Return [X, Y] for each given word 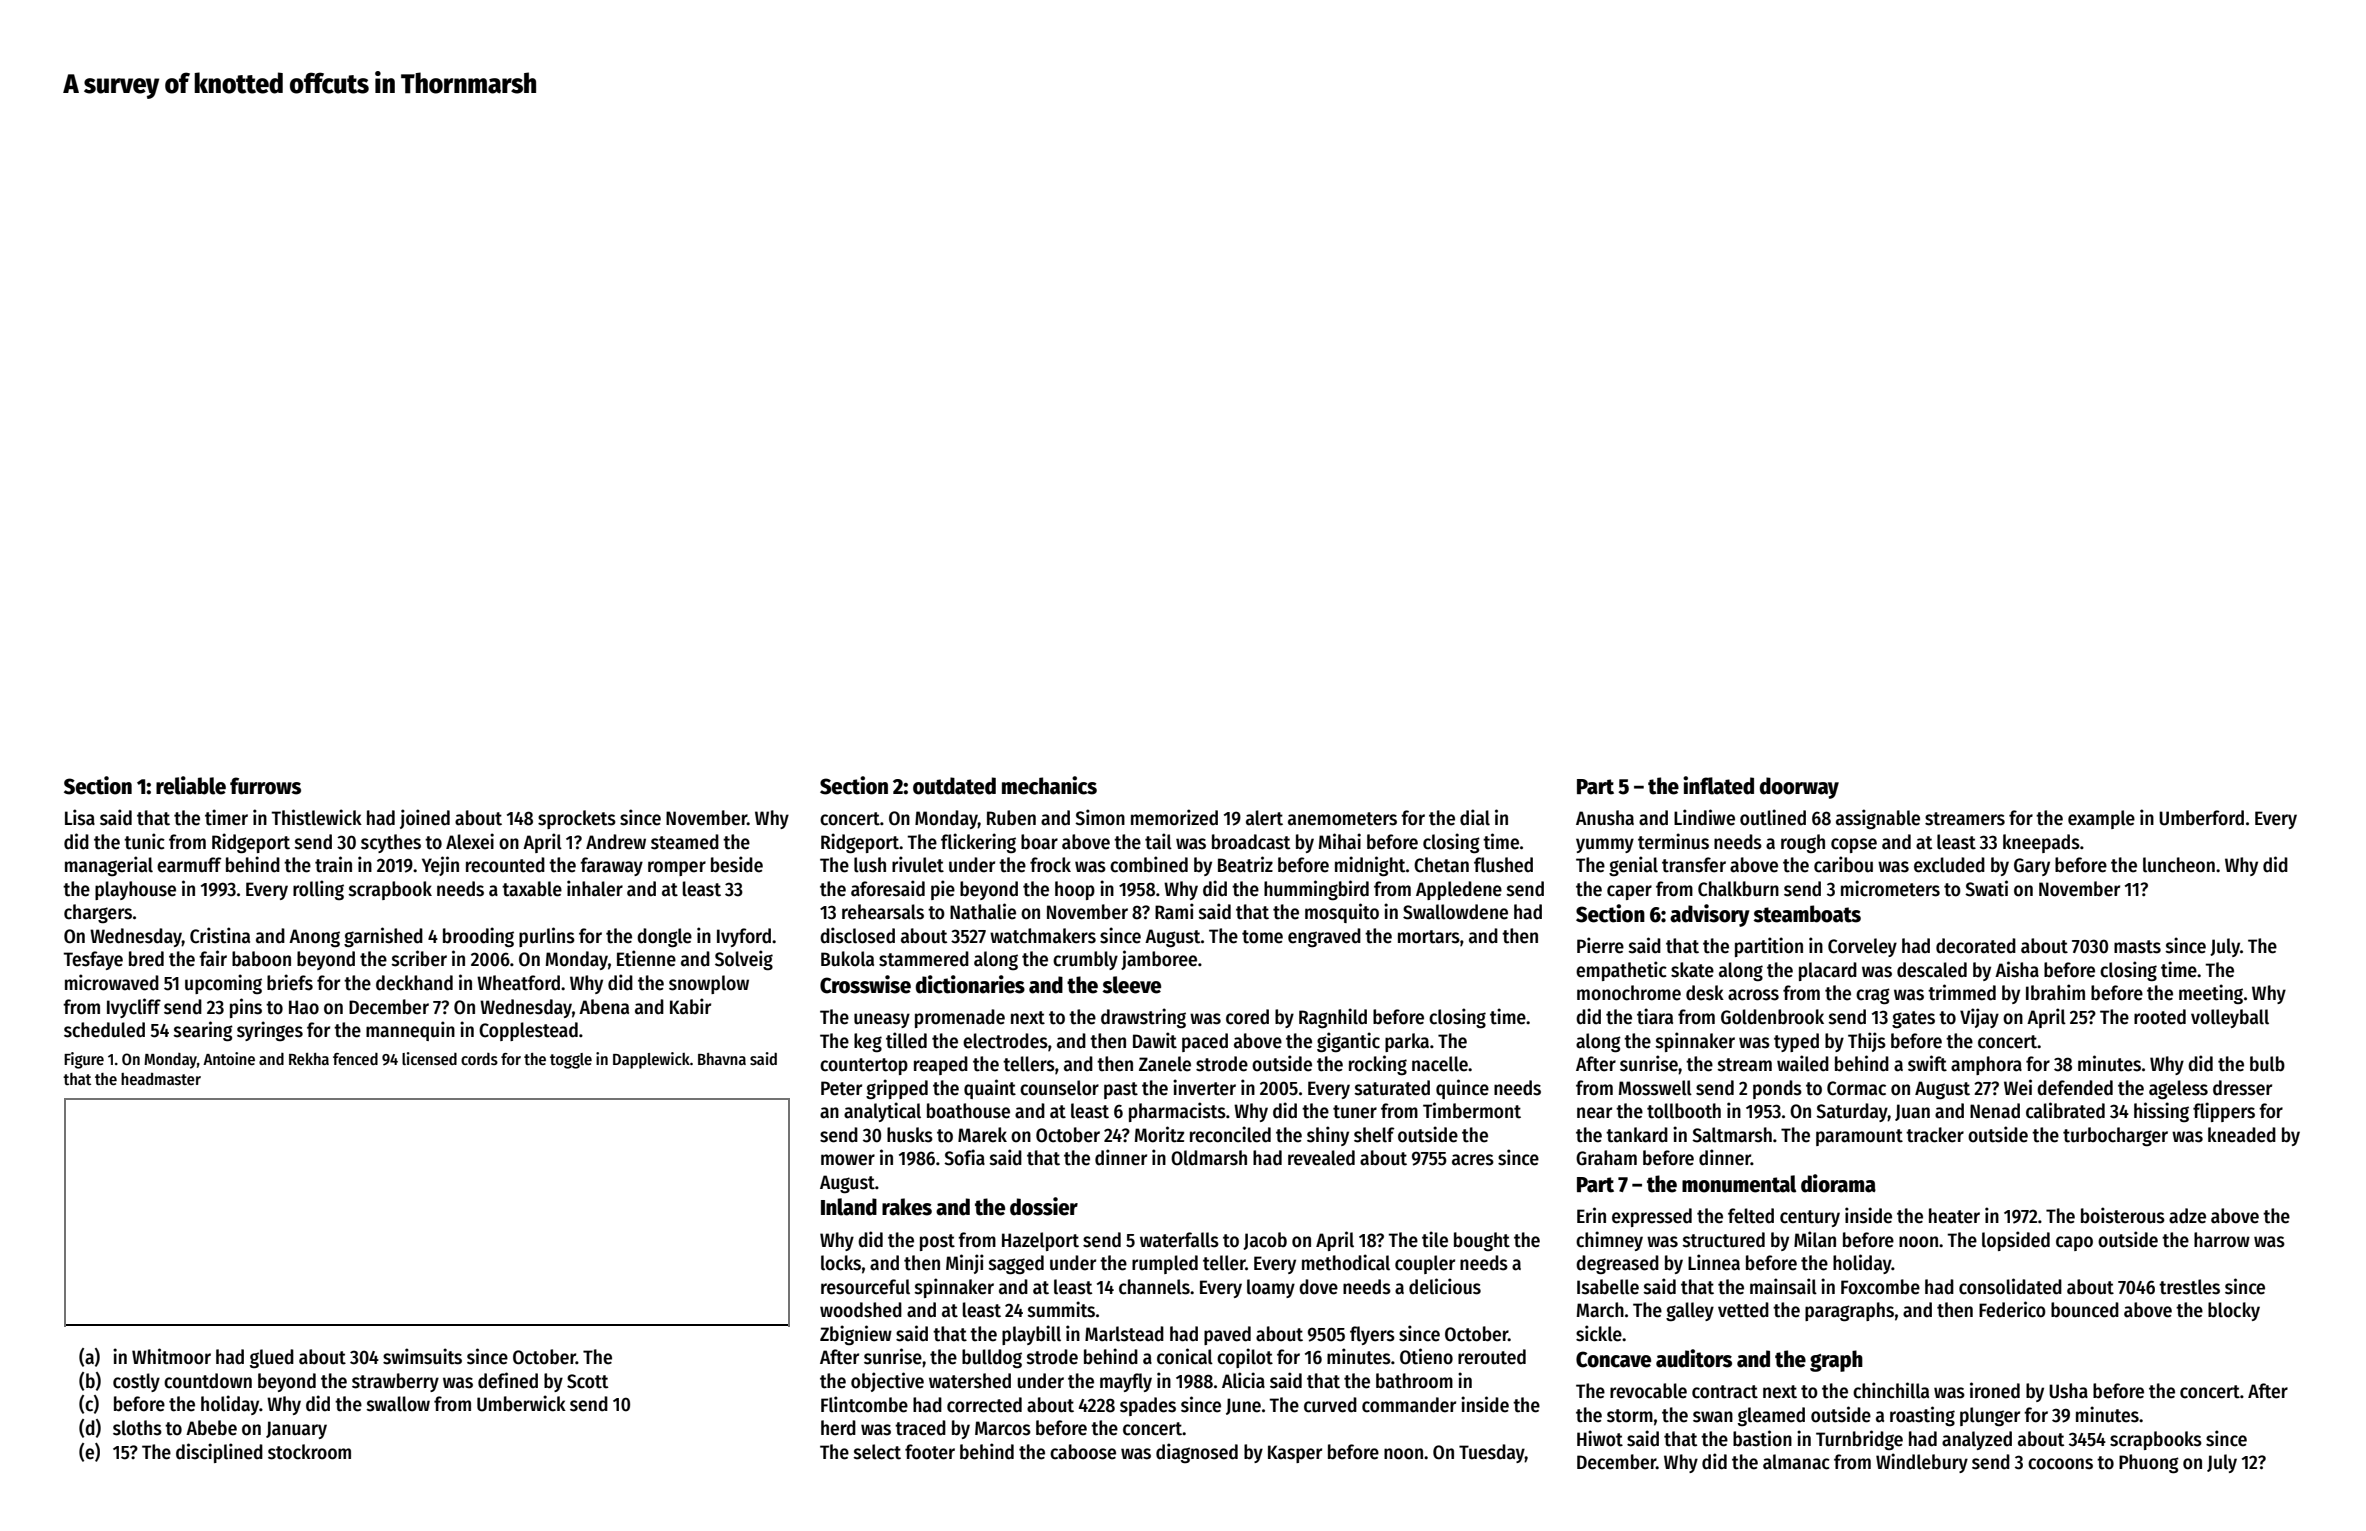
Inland [849, 1207]
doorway [1799, 788]
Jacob [1265, 1241]
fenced [355, 1059]
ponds [1777, 1089]
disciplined [219, 1453]
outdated [954, 786]
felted [1751, 1216]
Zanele [1165, 1064]
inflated [1718, 785]
